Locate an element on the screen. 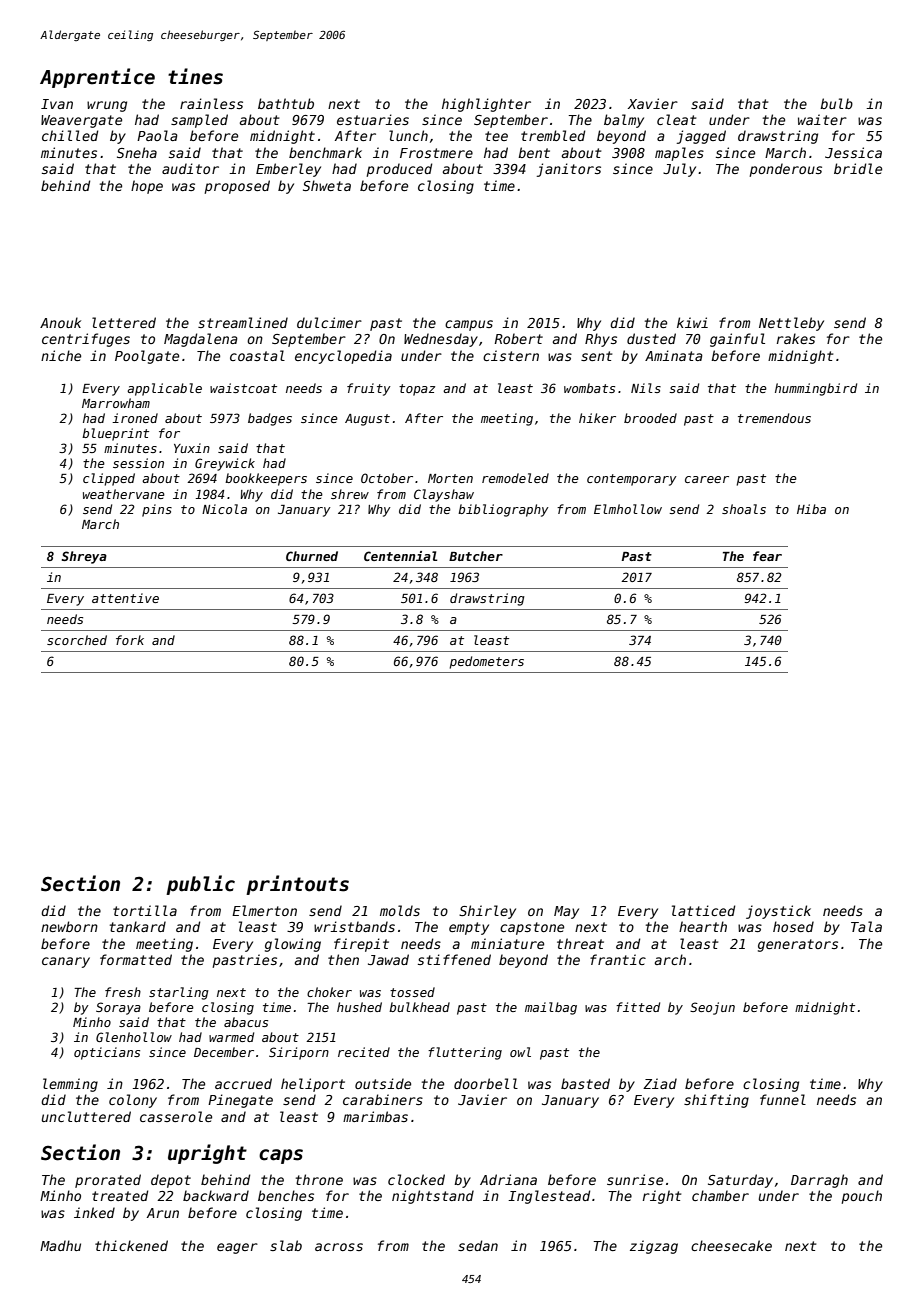 The height and width of the screenshot is (1308, 924). fear is located at coordinates (767, 556).
